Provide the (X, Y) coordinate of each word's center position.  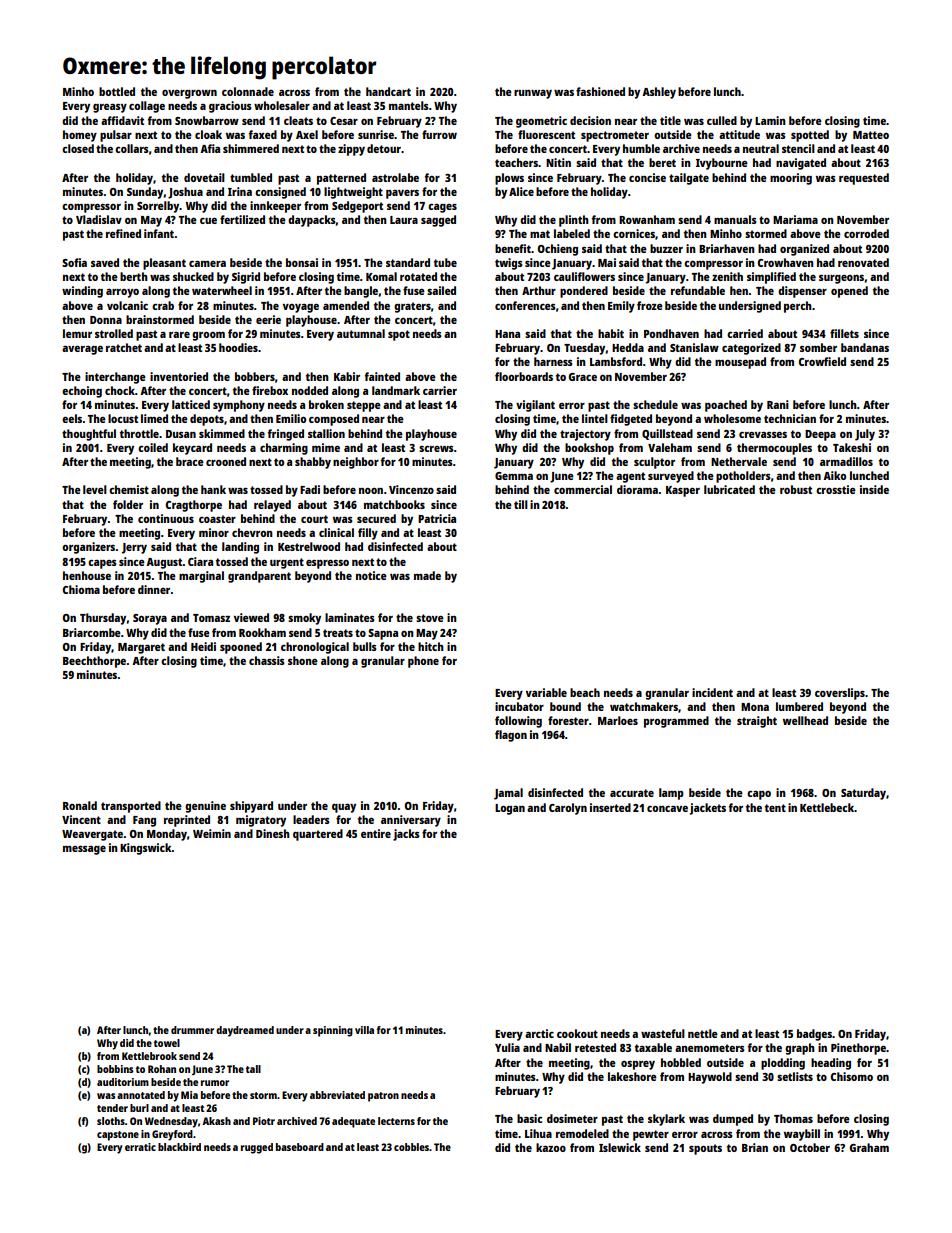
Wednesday (171, 1122)
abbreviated (337, 1095)
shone (303, 660)
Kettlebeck (827, 807)
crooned (226, 461)
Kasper (683, 491)
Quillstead (667, 434)
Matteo (871, 135)
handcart (388, 91)
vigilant (535, 406)
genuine (205, 807)
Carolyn (568, 809)
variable (546, 692)
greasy (110, 108)
